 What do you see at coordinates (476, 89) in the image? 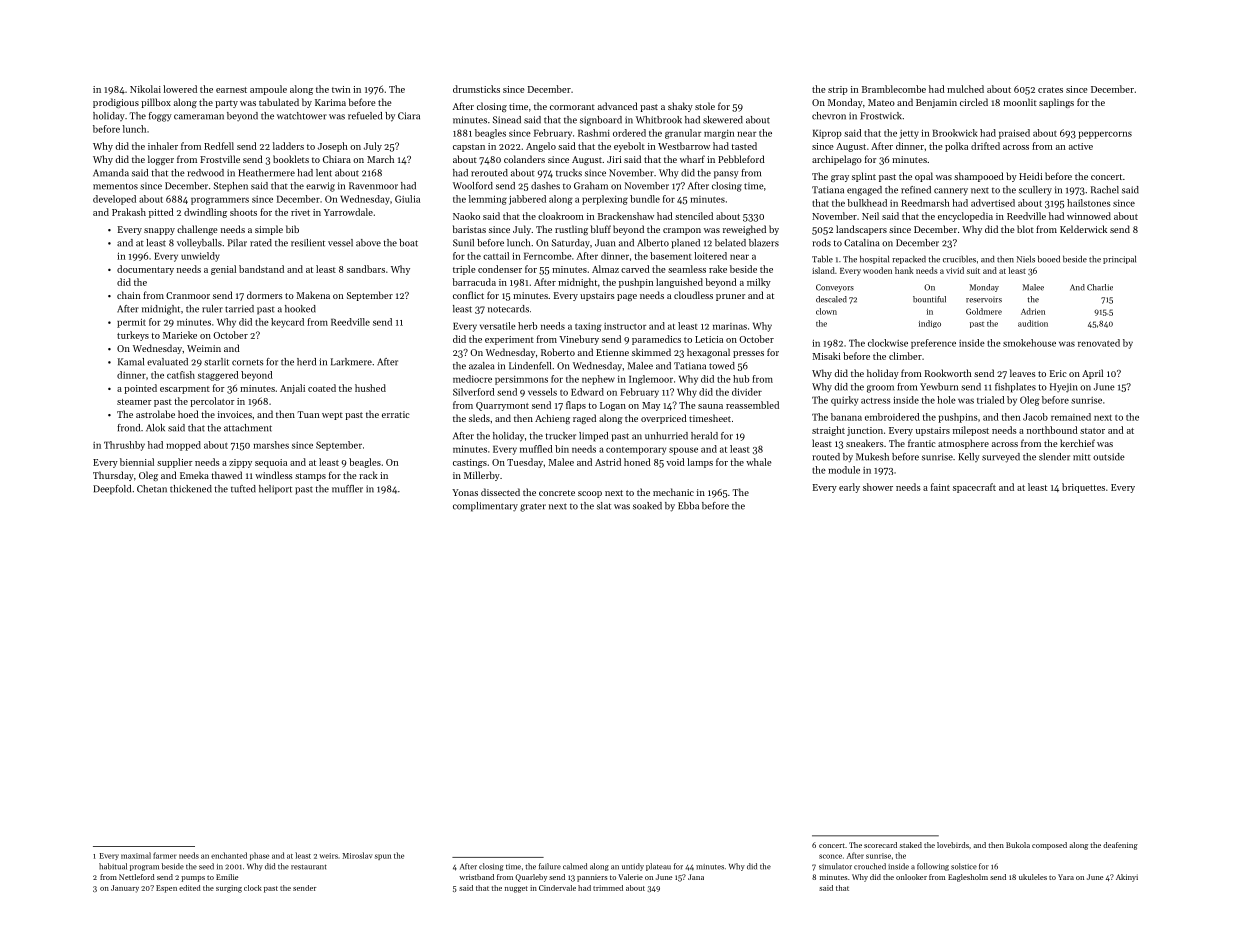
I see `drumsticks` at bounding box center [476, 89].
